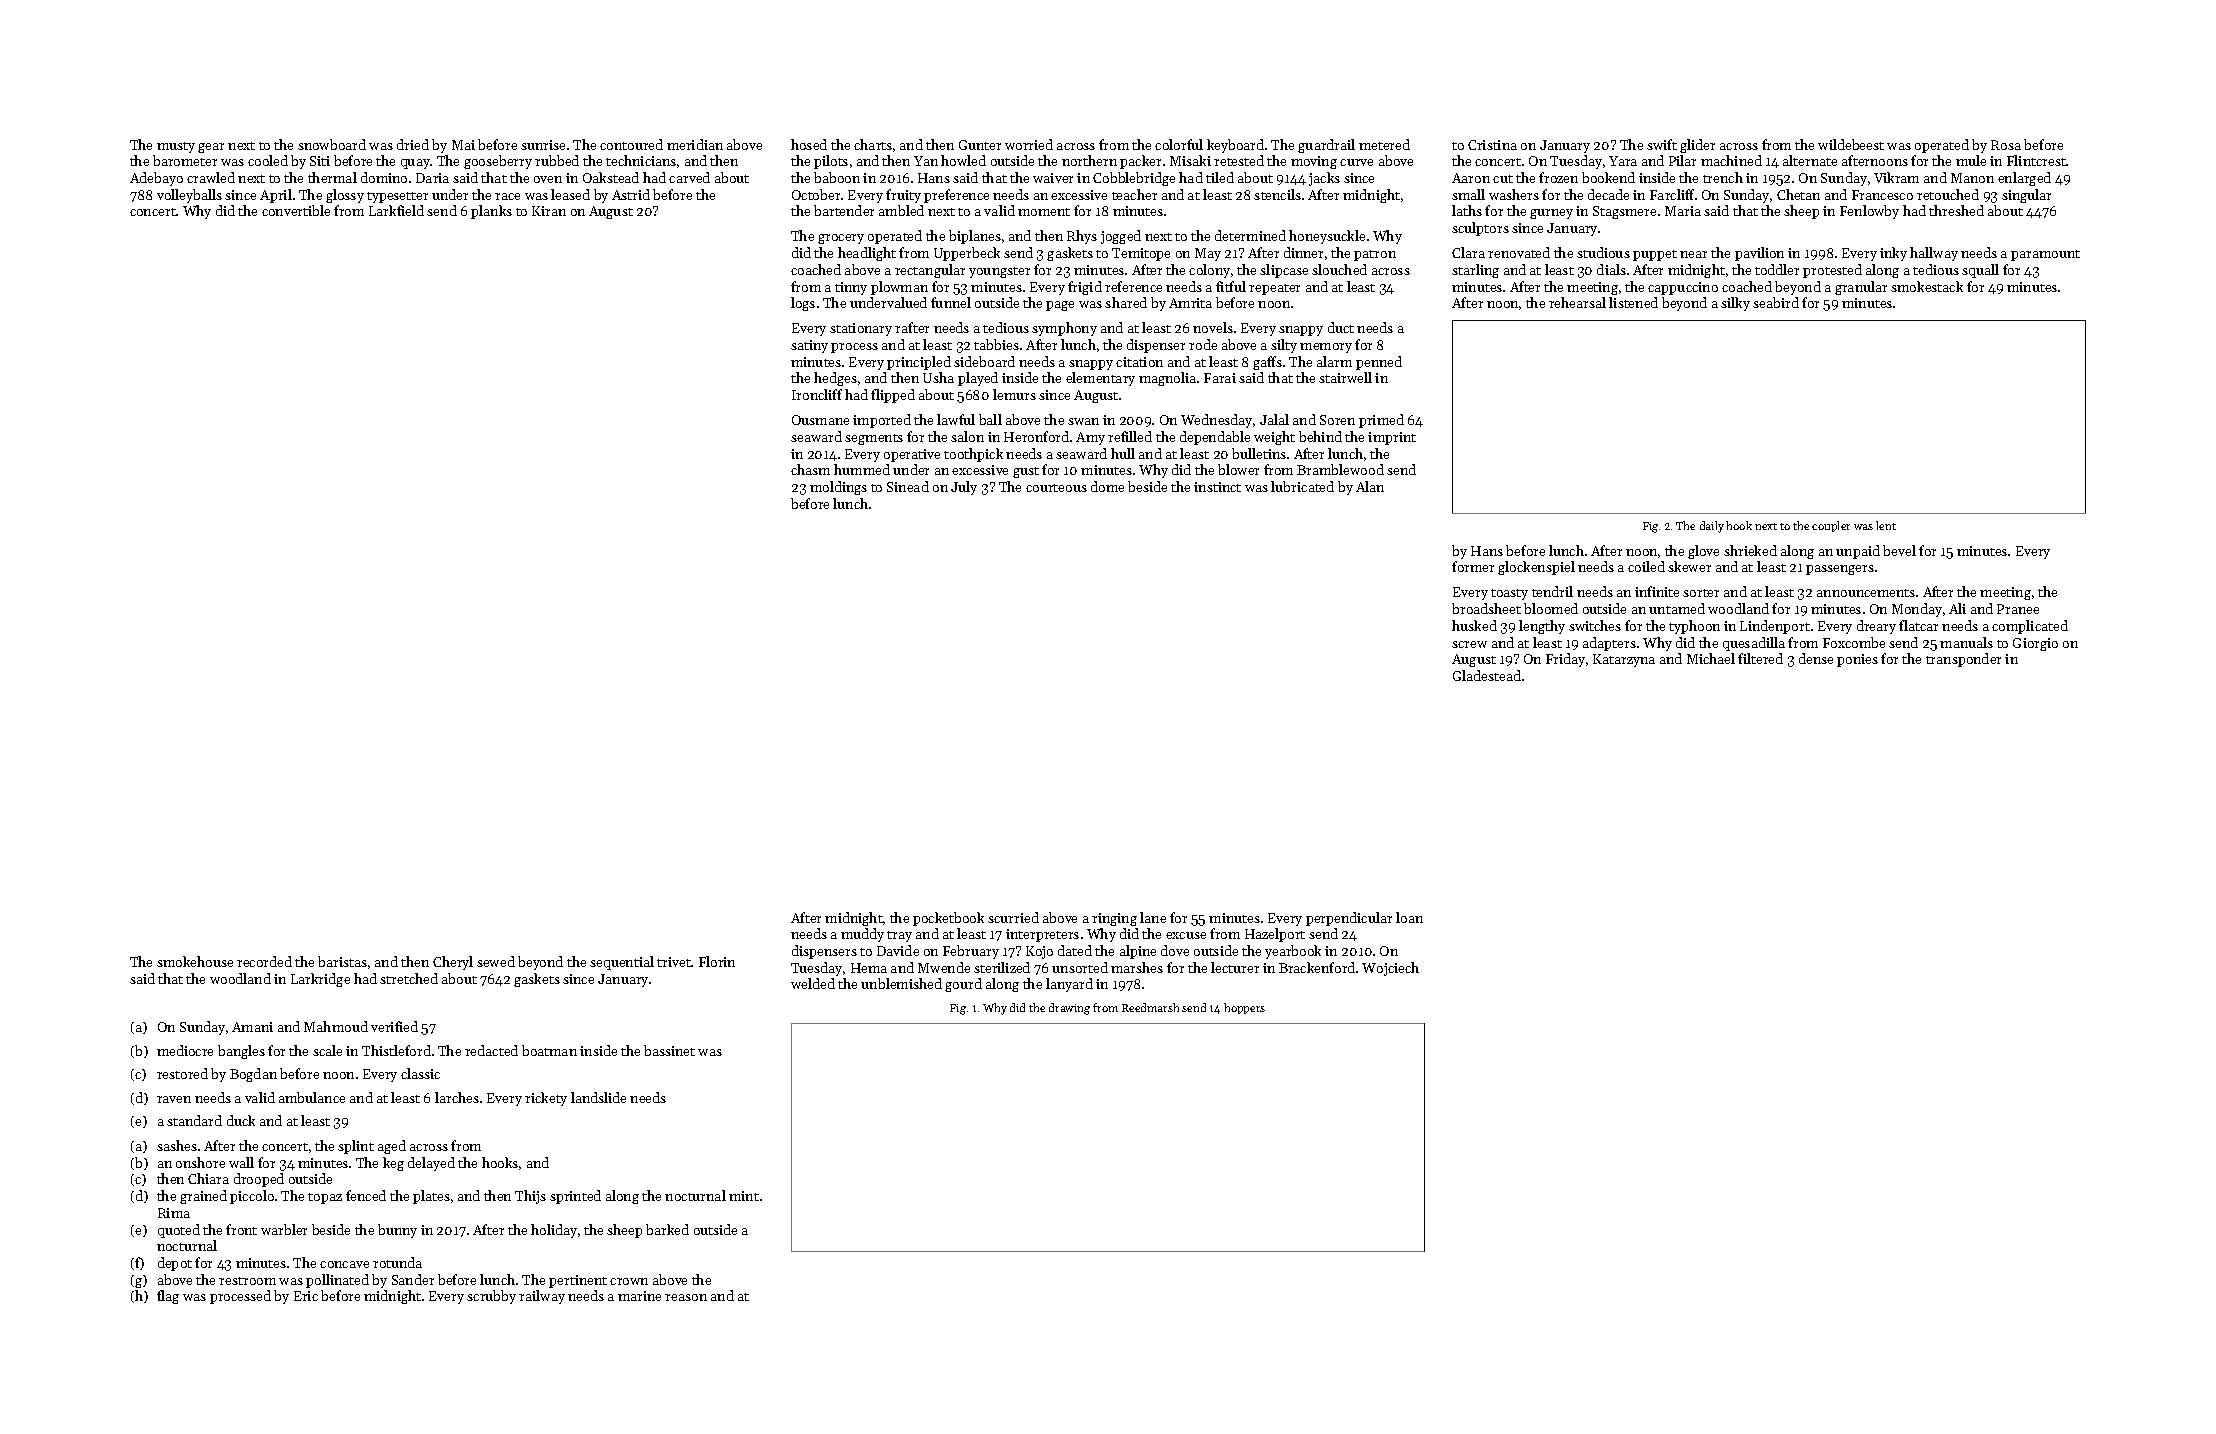  Describe the element at coordinates (320, 161) in the document. I see `Siti` at that location.
